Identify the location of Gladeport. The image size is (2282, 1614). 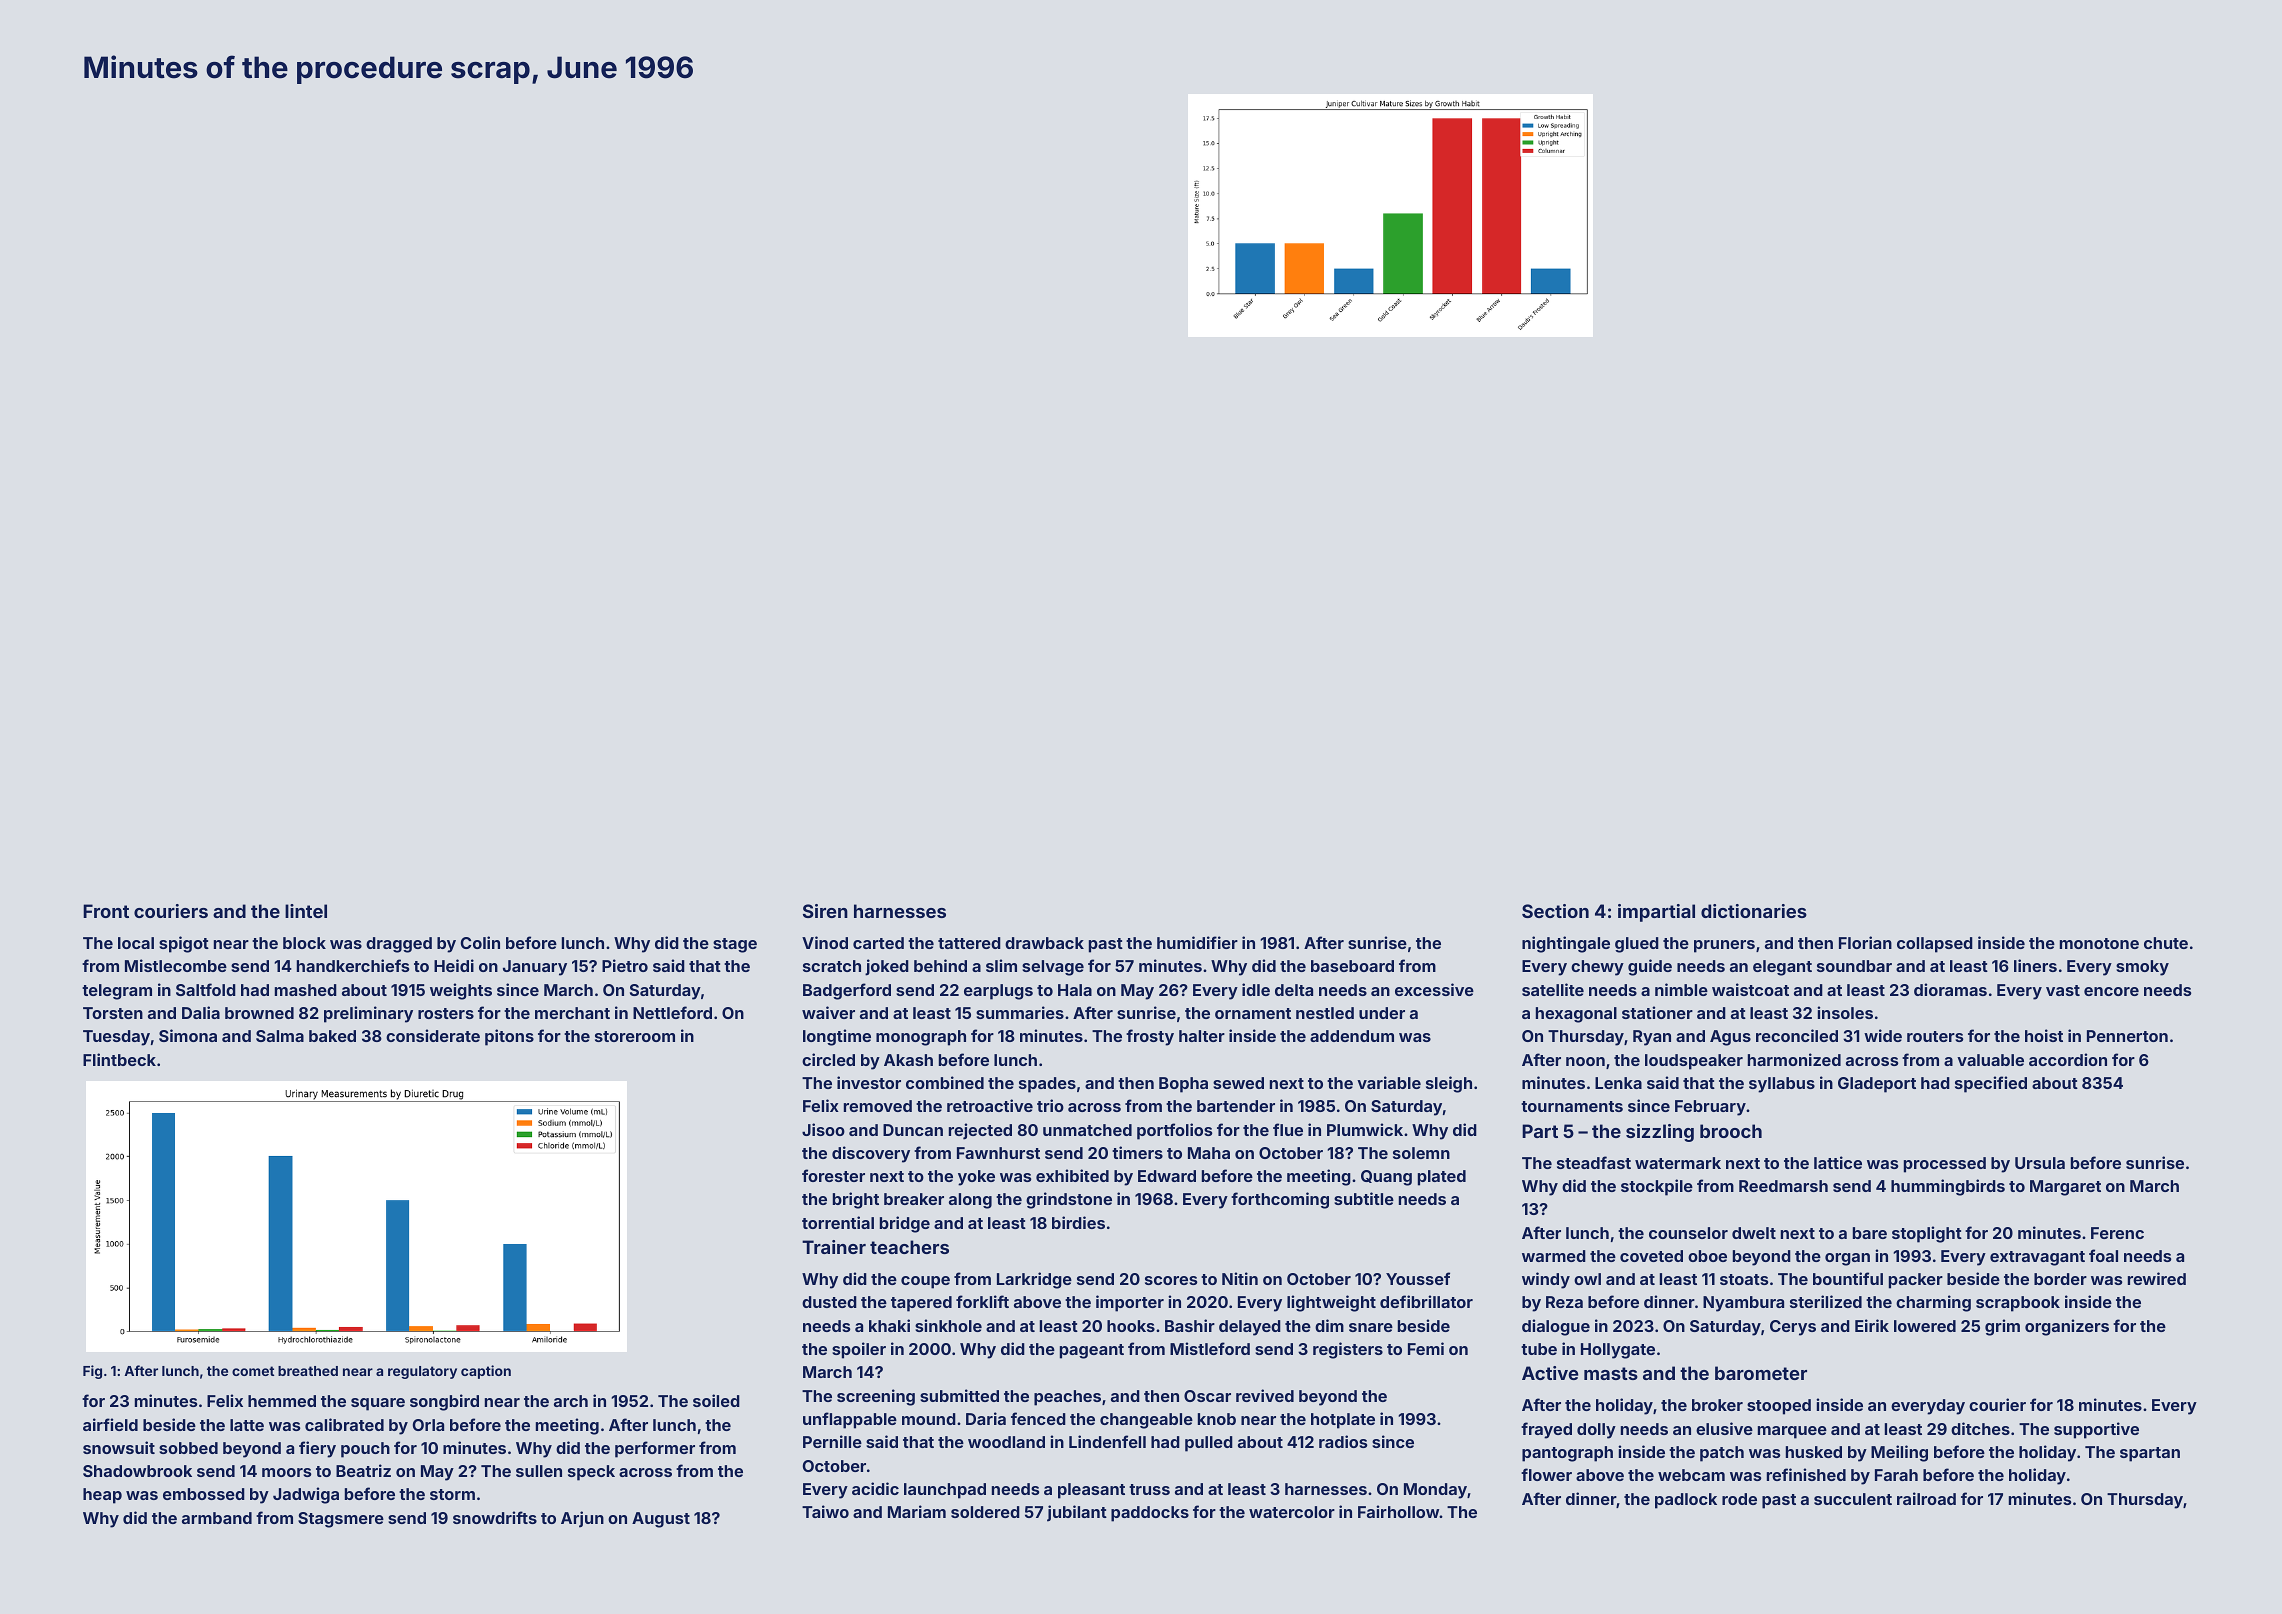
(1877, 1085).
